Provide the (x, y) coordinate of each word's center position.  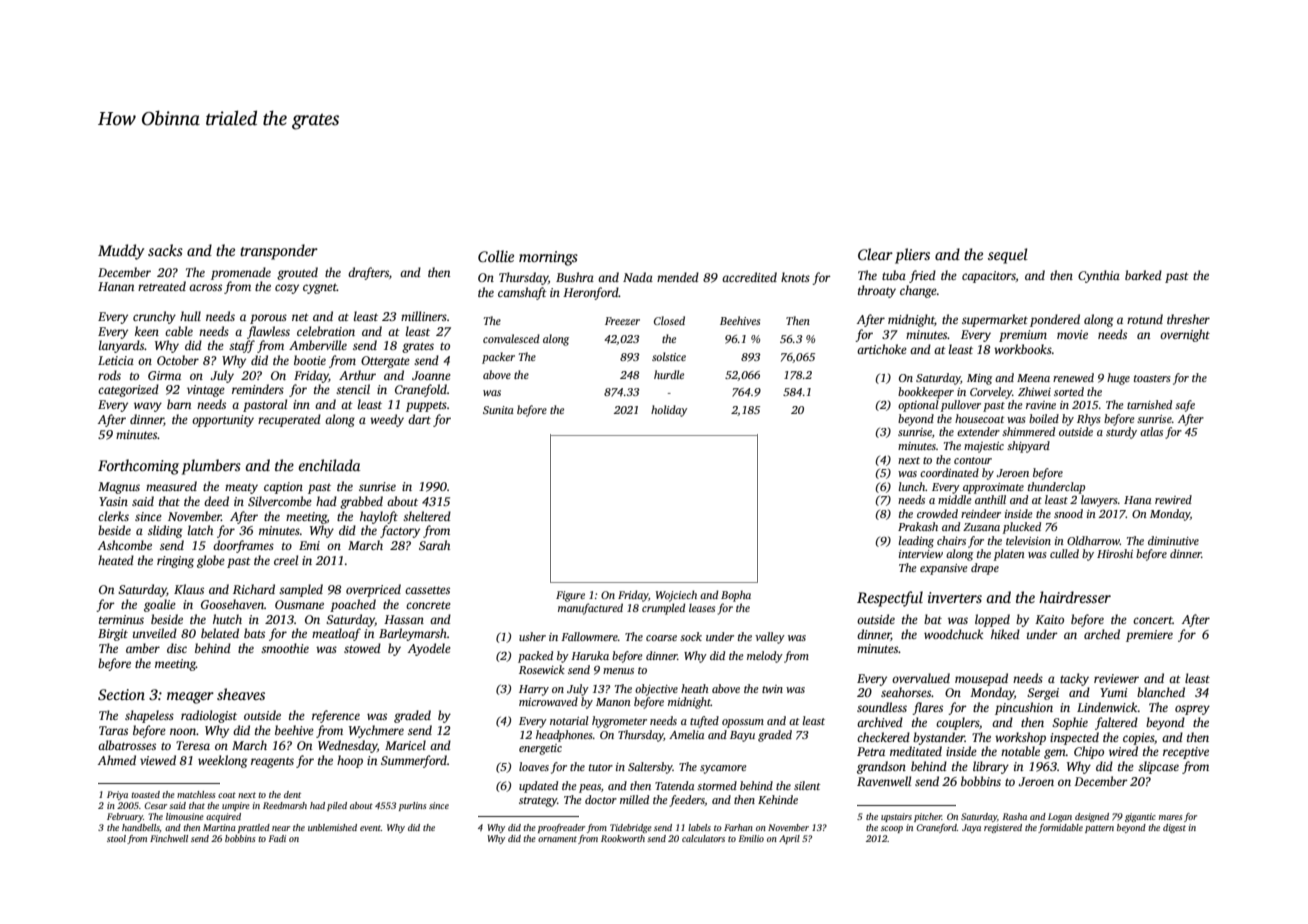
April (789, 839)
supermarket (995, 320)
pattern (1099, 829)
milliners (424, 316)
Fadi (277, 838)
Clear (875, 254)
